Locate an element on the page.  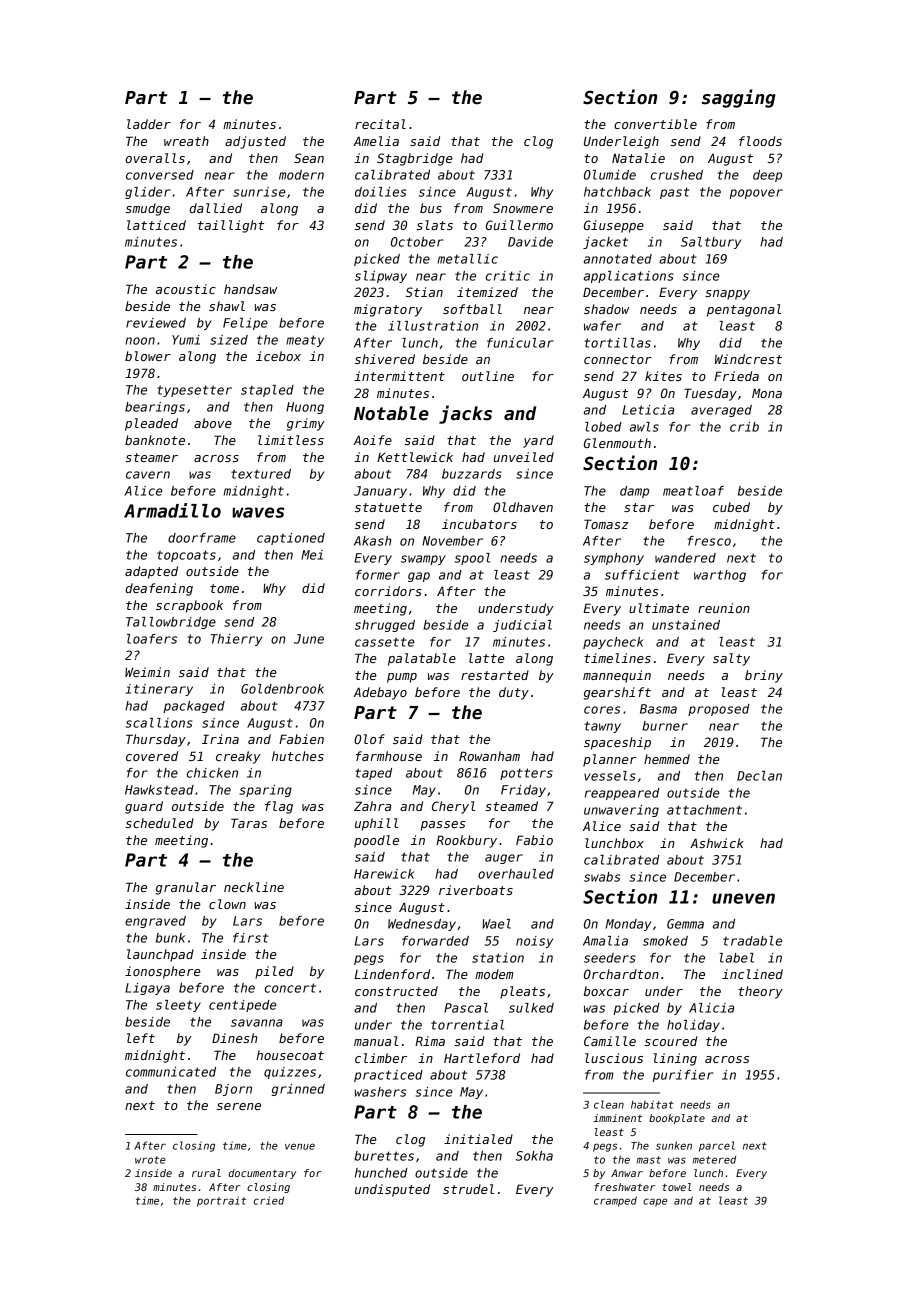
metered is located at coordinates (714, 1159).
